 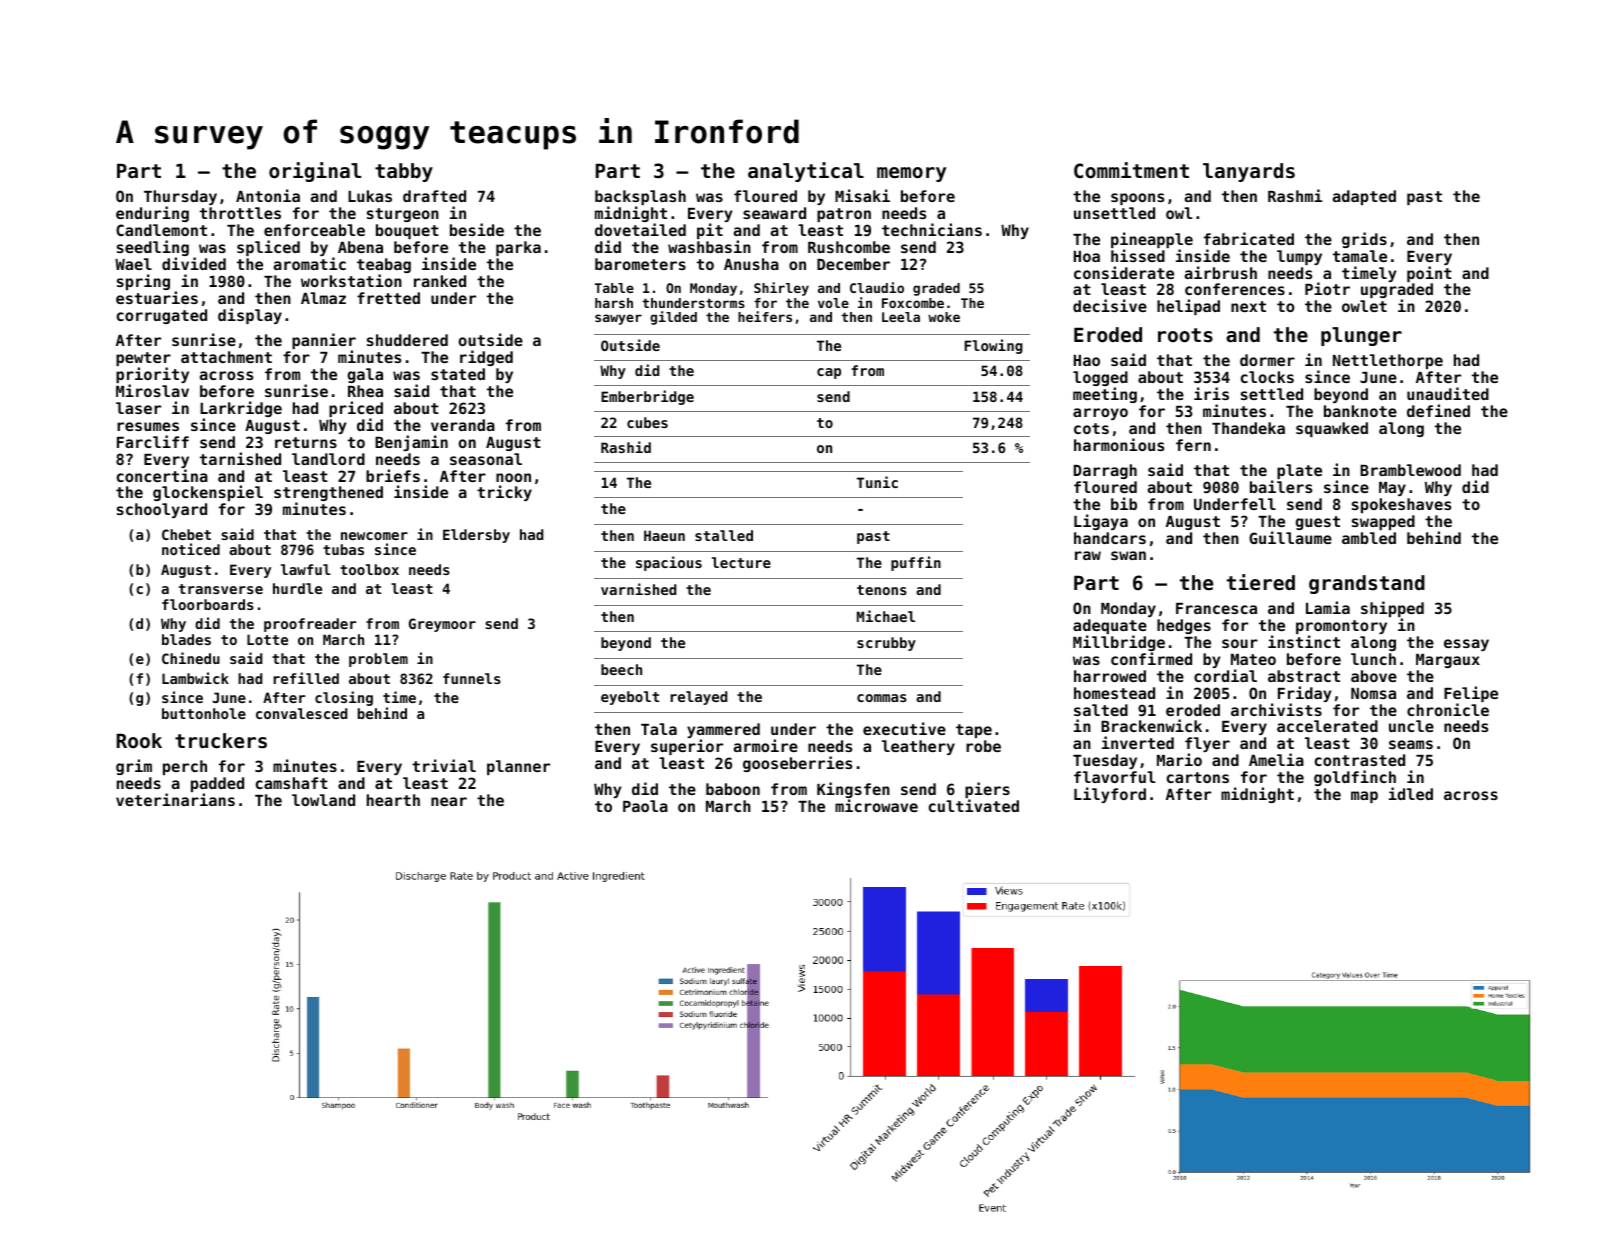 I want to click on Lukas, so click(x=370, y=196).
